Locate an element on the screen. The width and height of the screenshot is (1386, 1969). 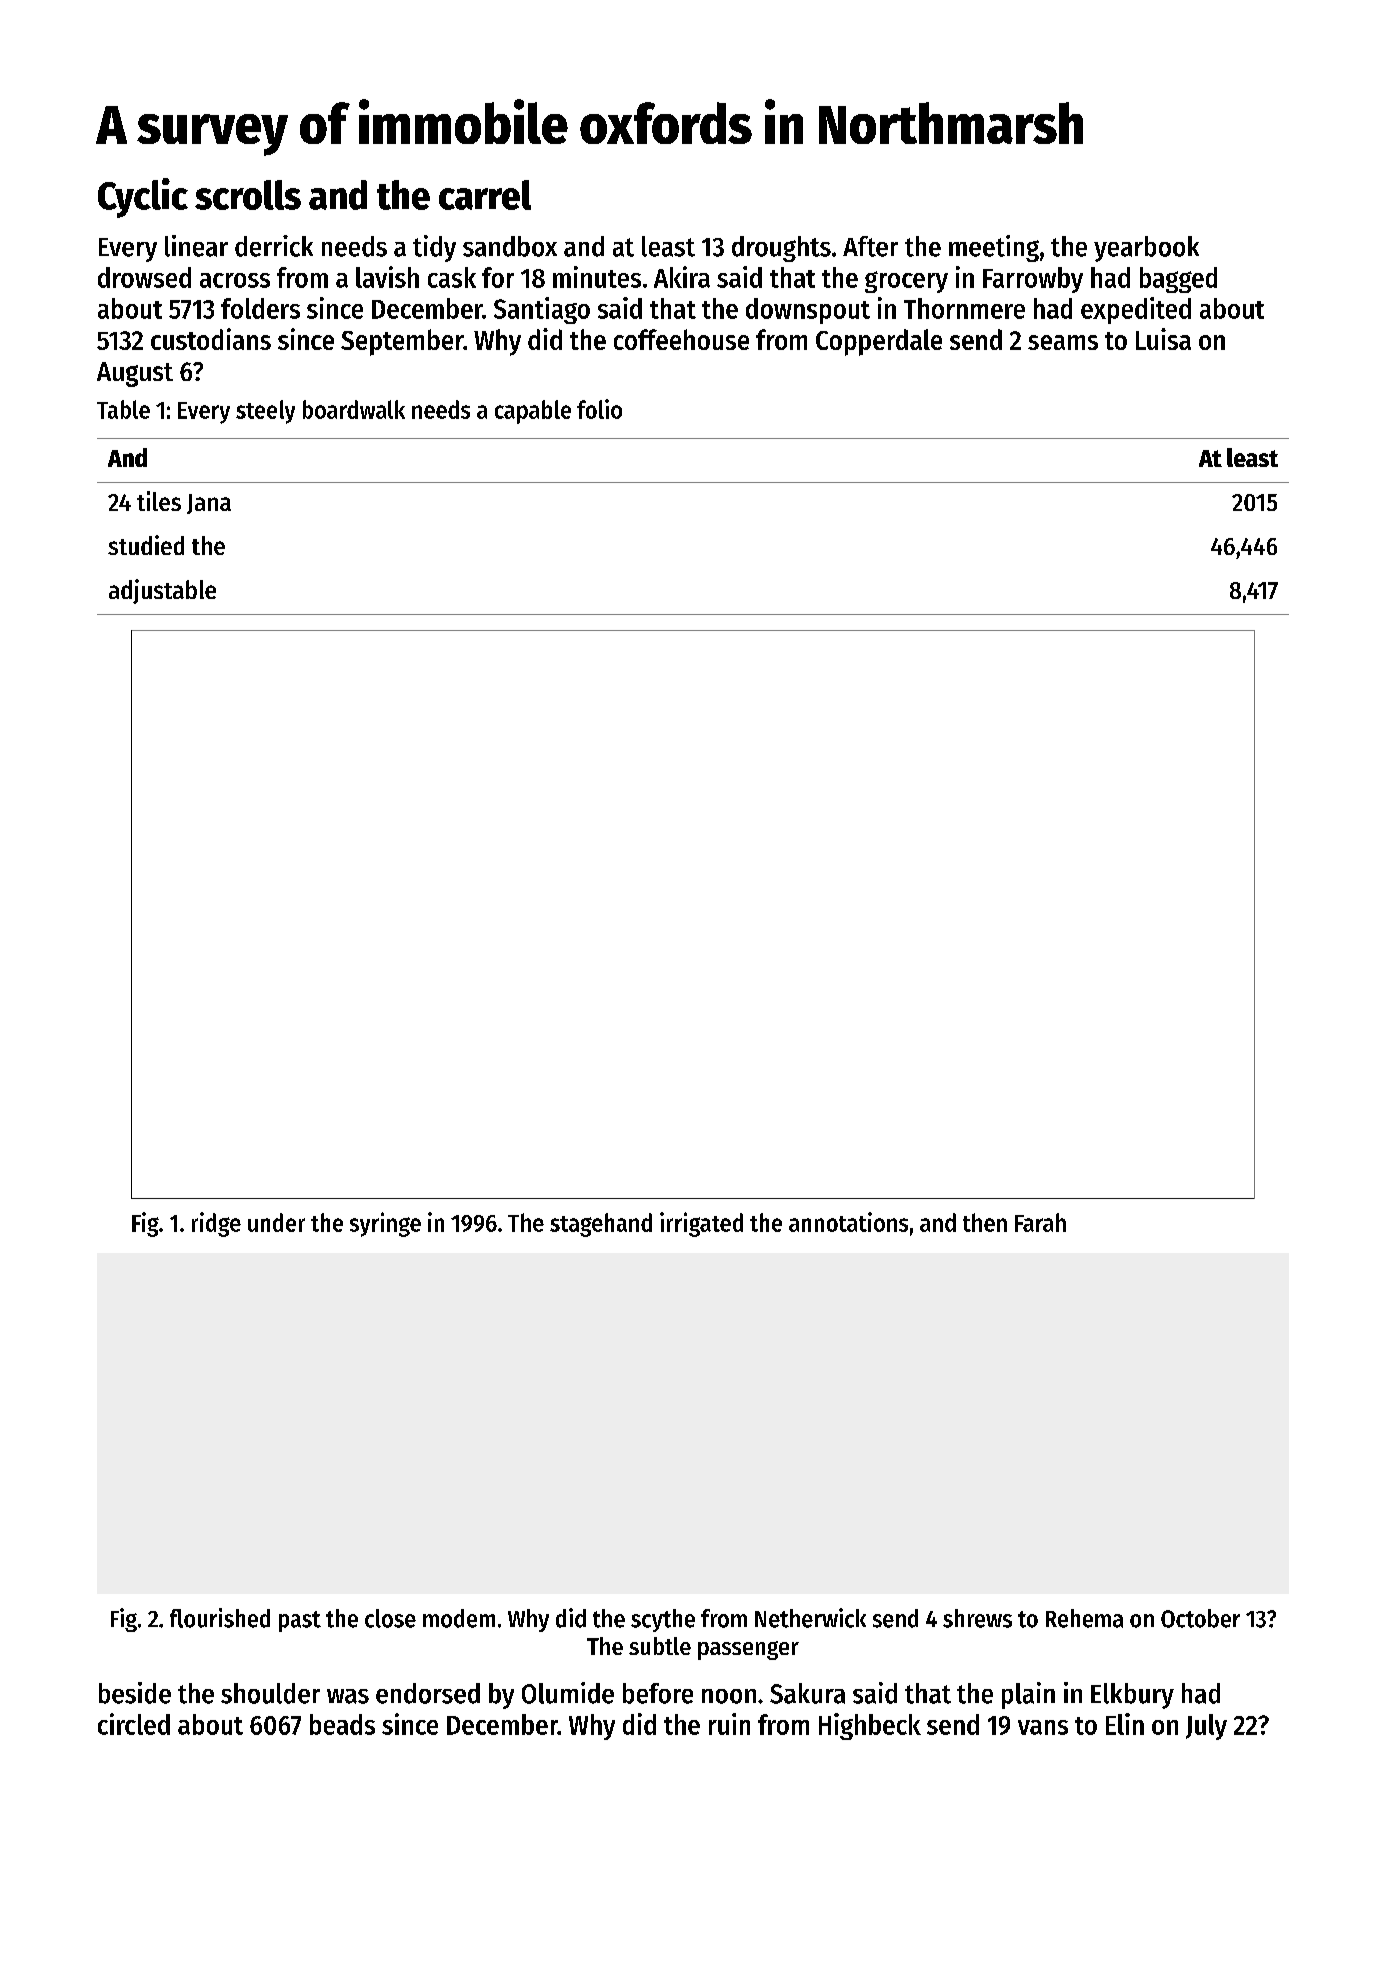
flourished is located at coordinates (220, 1618).
